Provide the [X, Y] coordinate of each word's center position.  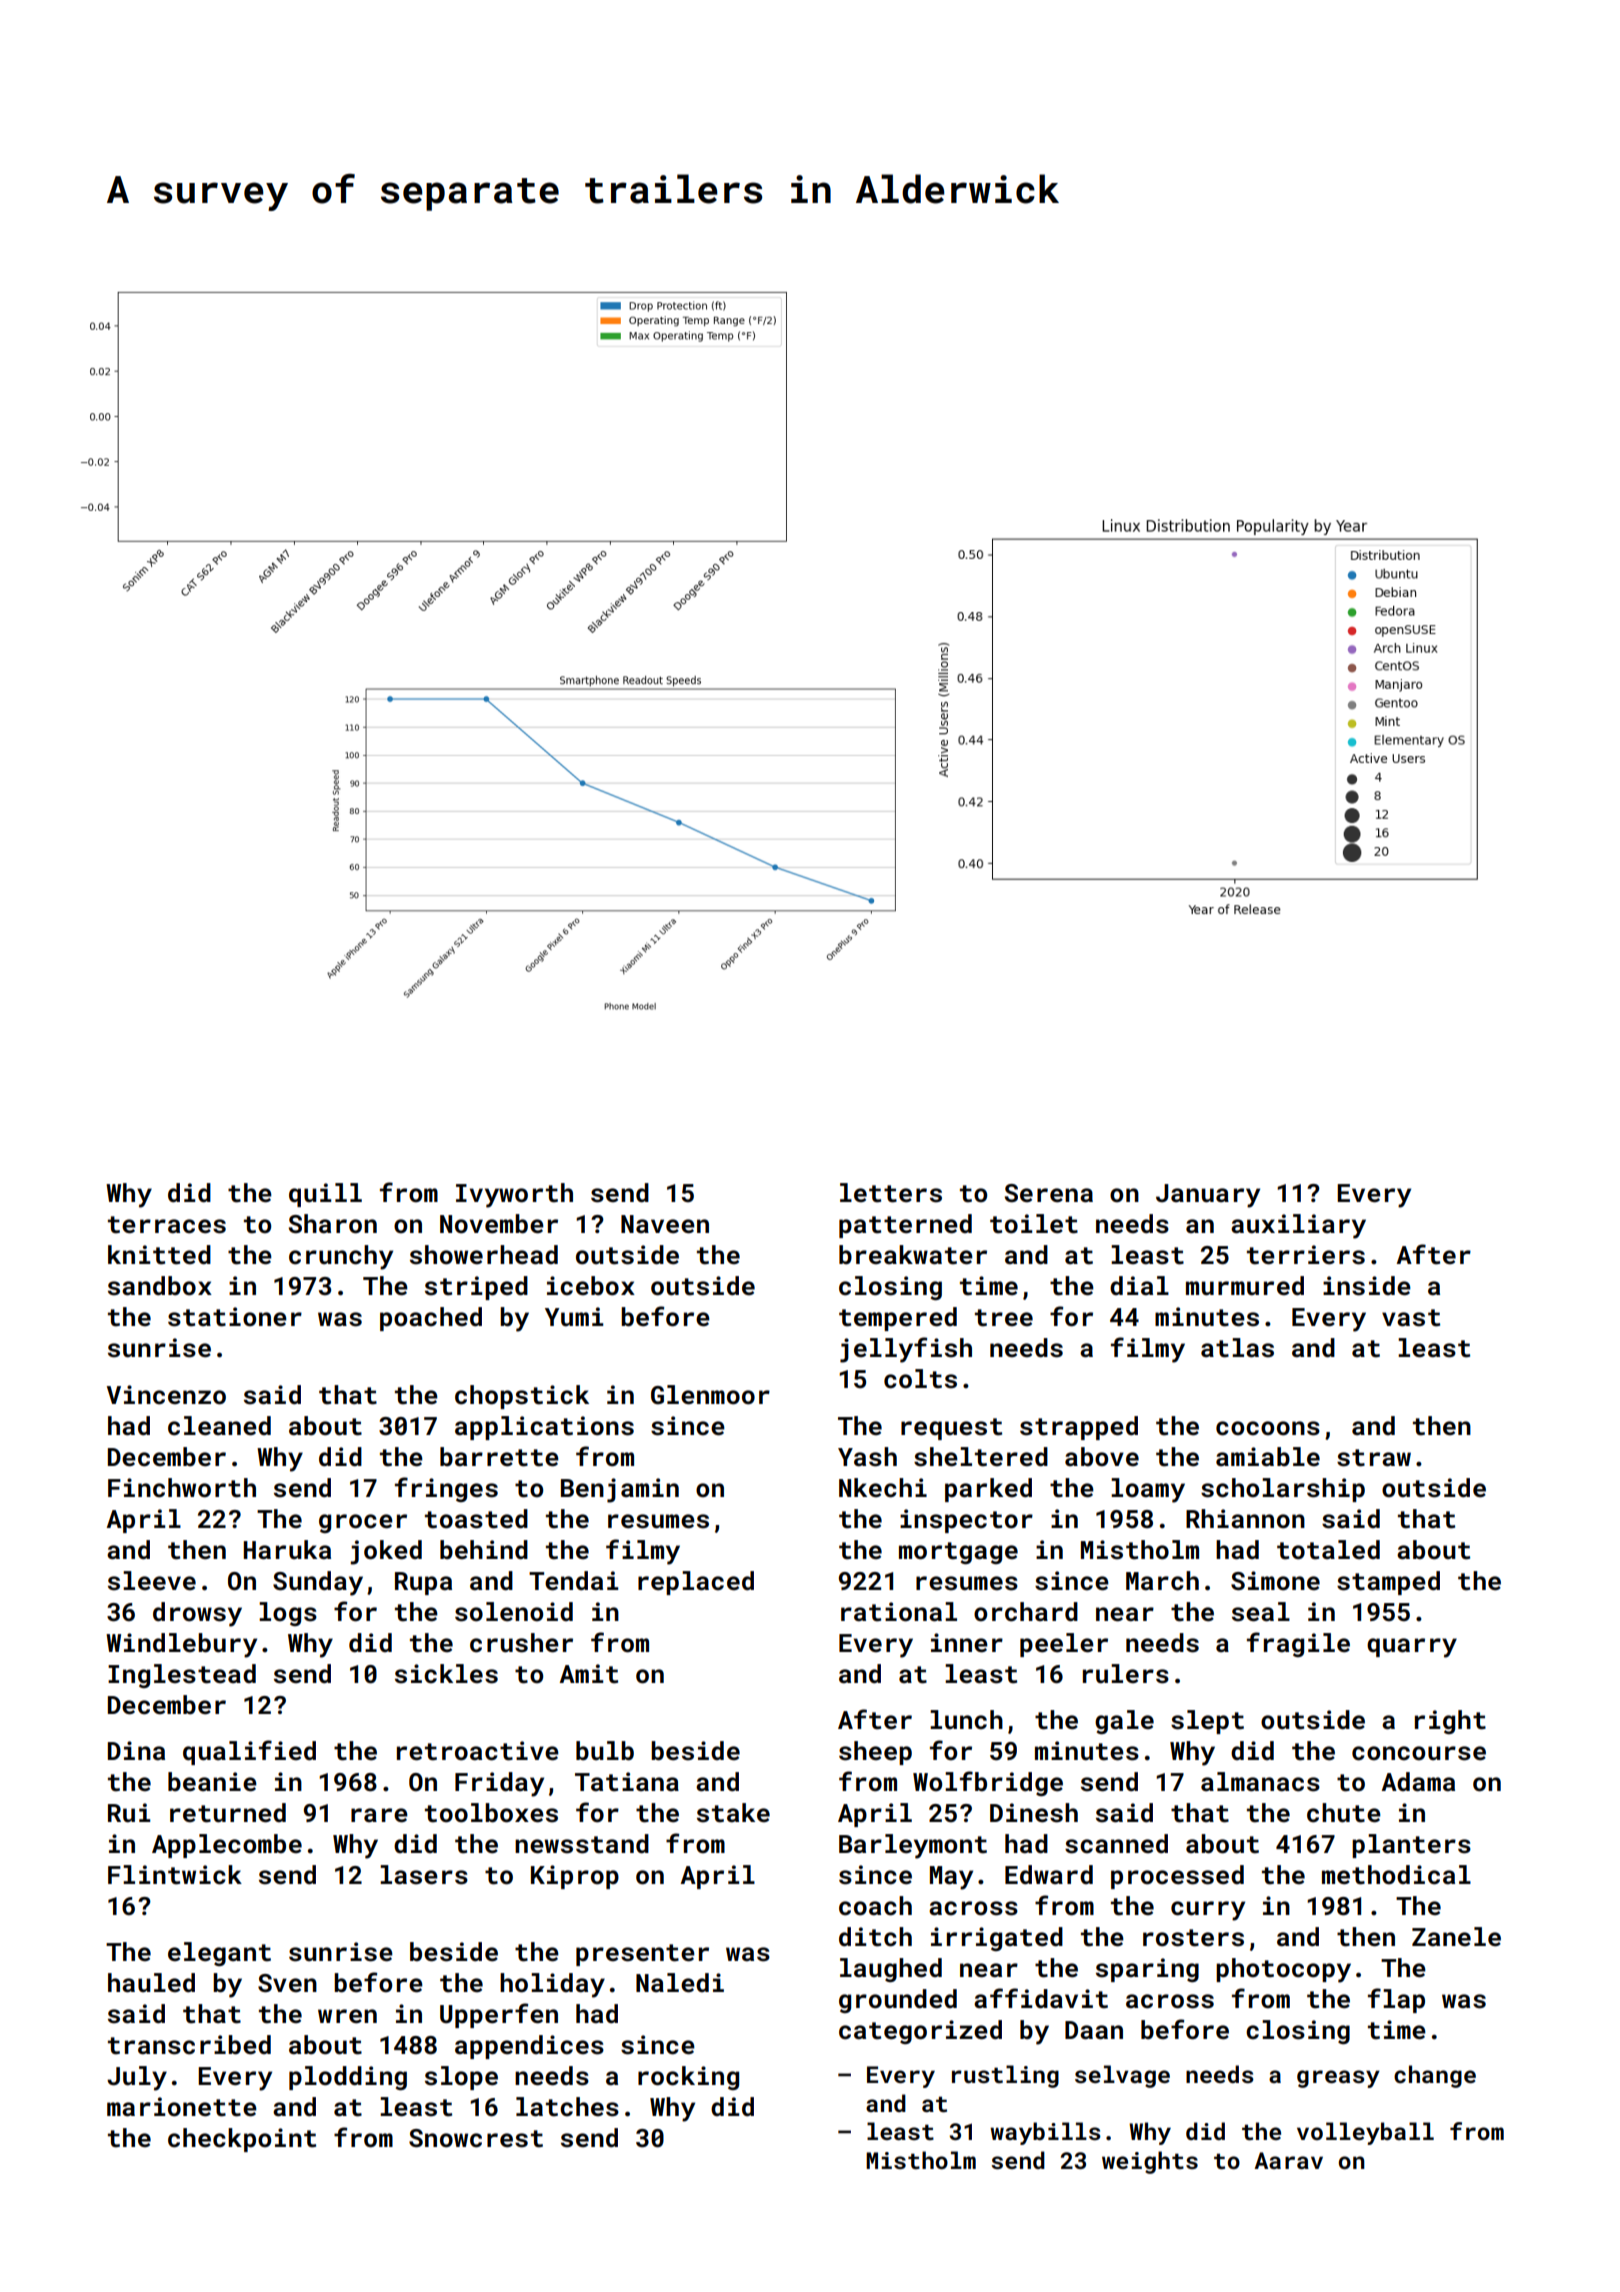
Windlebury [181, 1645]
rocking [688, 2078]
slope [461, 2078]
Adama [1418, 1782]
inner [967, 1643]
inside [1367, 1286]
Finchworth [182, 1488]
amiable [1268, 1457]
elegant [219, 1954]
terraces [167, 1225]
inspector [966, 1521]
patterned [905, 1226]
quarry [1412, 1648]
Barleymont [913, 1846]
